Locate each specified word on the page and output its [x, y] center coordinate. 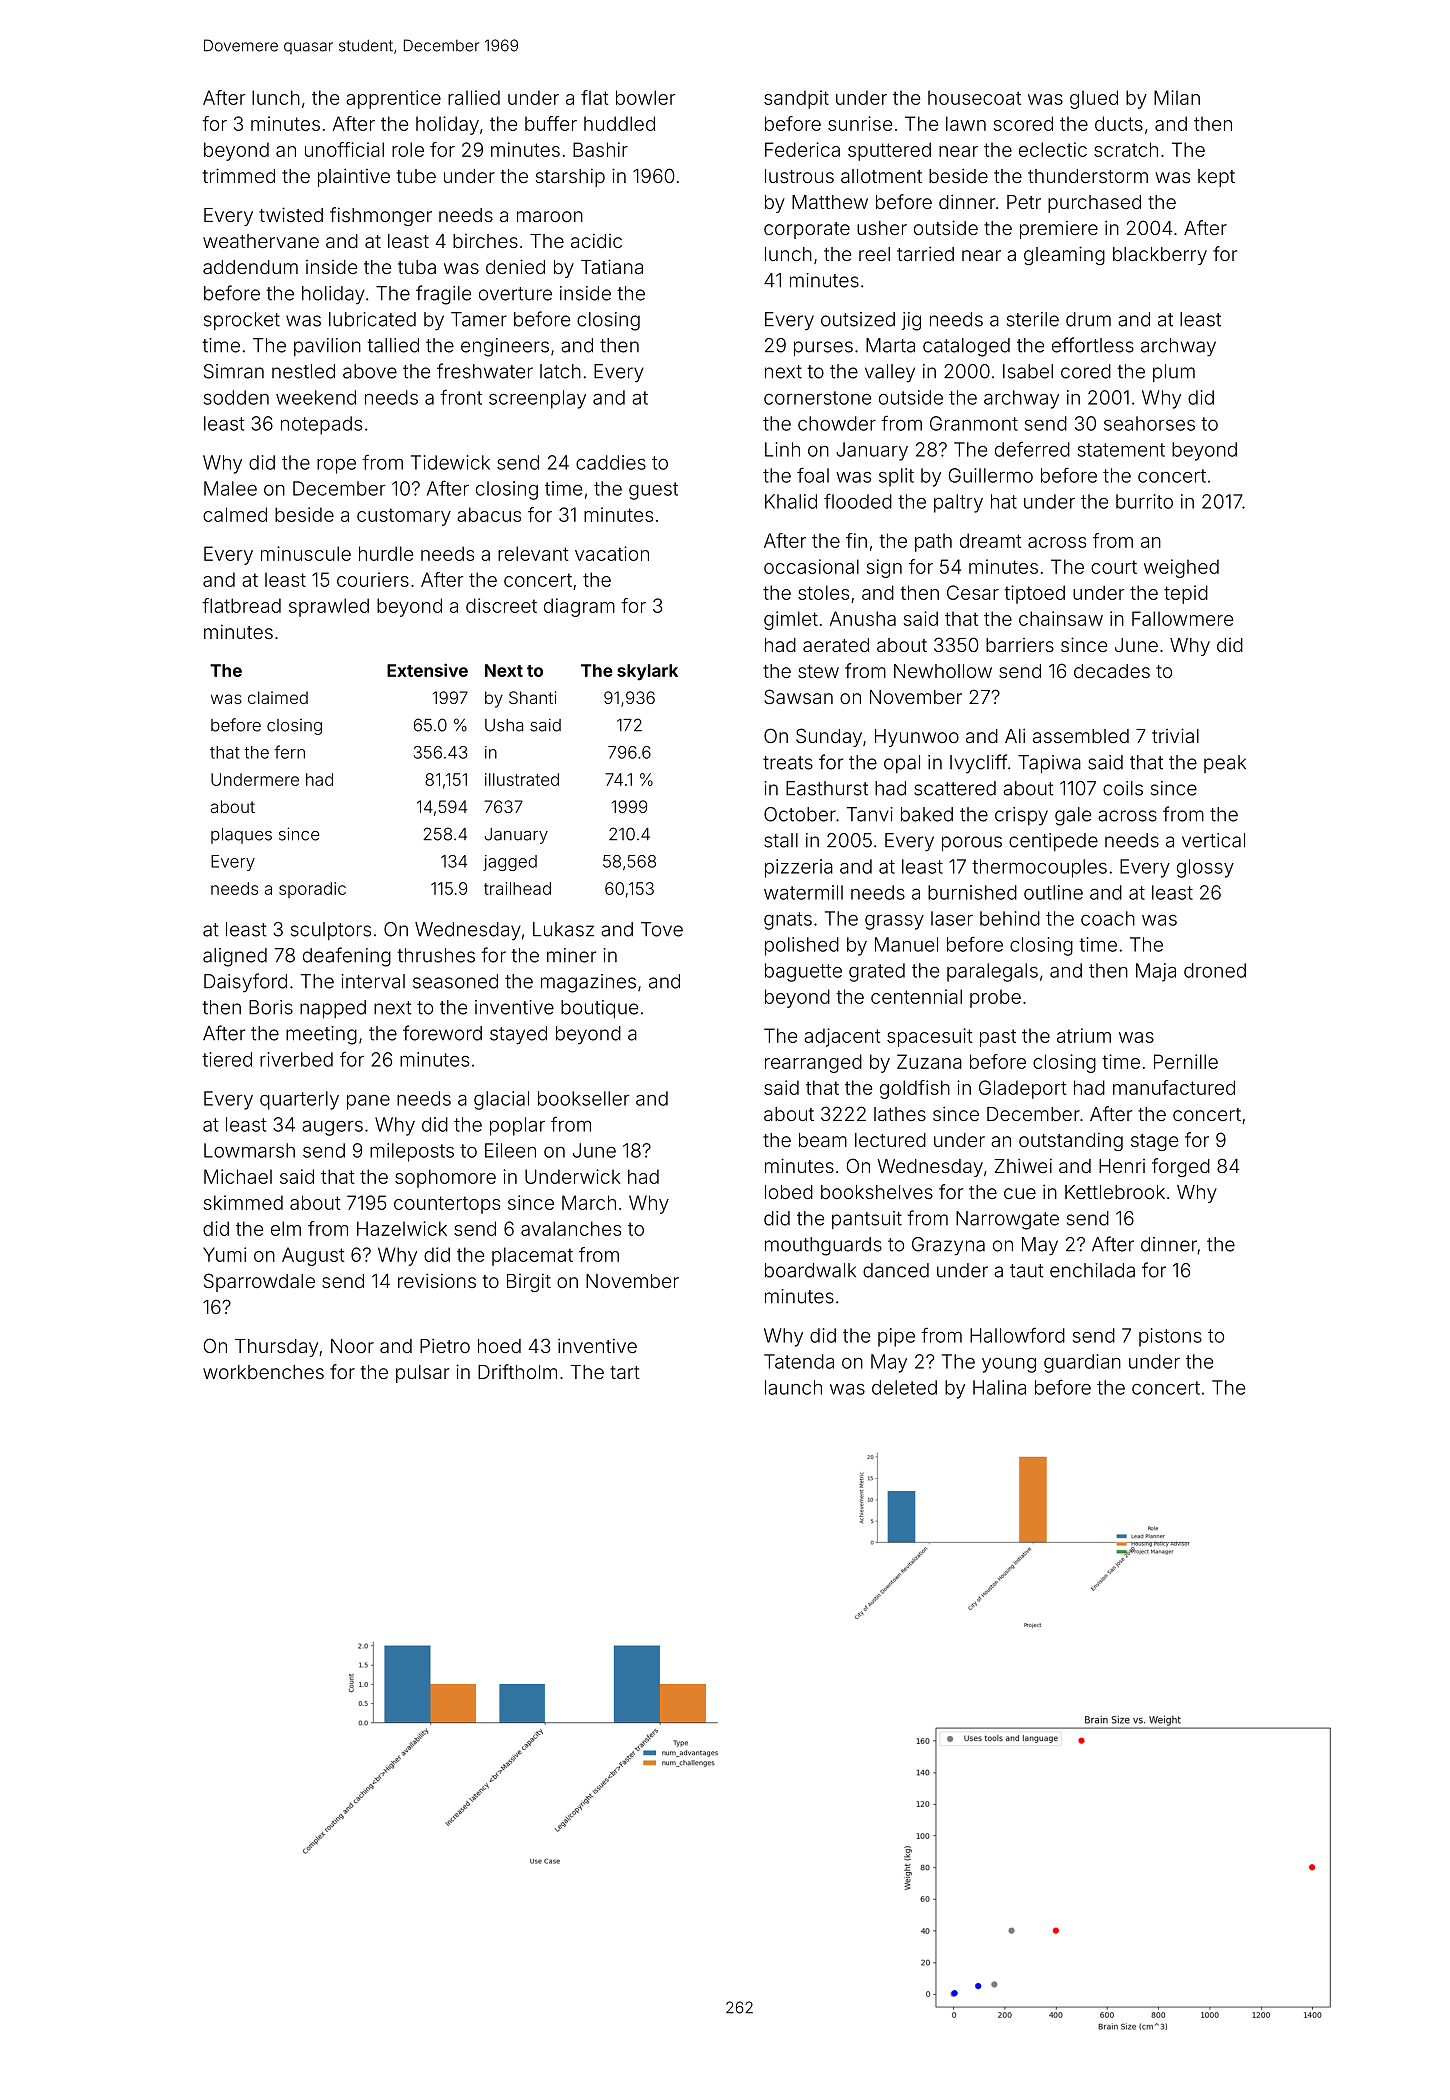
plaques [241, 836]
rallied [474, 97]
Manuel [906, 944]
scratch [1126, 149]
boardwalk [810, 1270]
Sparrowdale [259, 1282]
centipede [1053, 842]
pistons [1170, 1337]
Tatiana [612, 266]
